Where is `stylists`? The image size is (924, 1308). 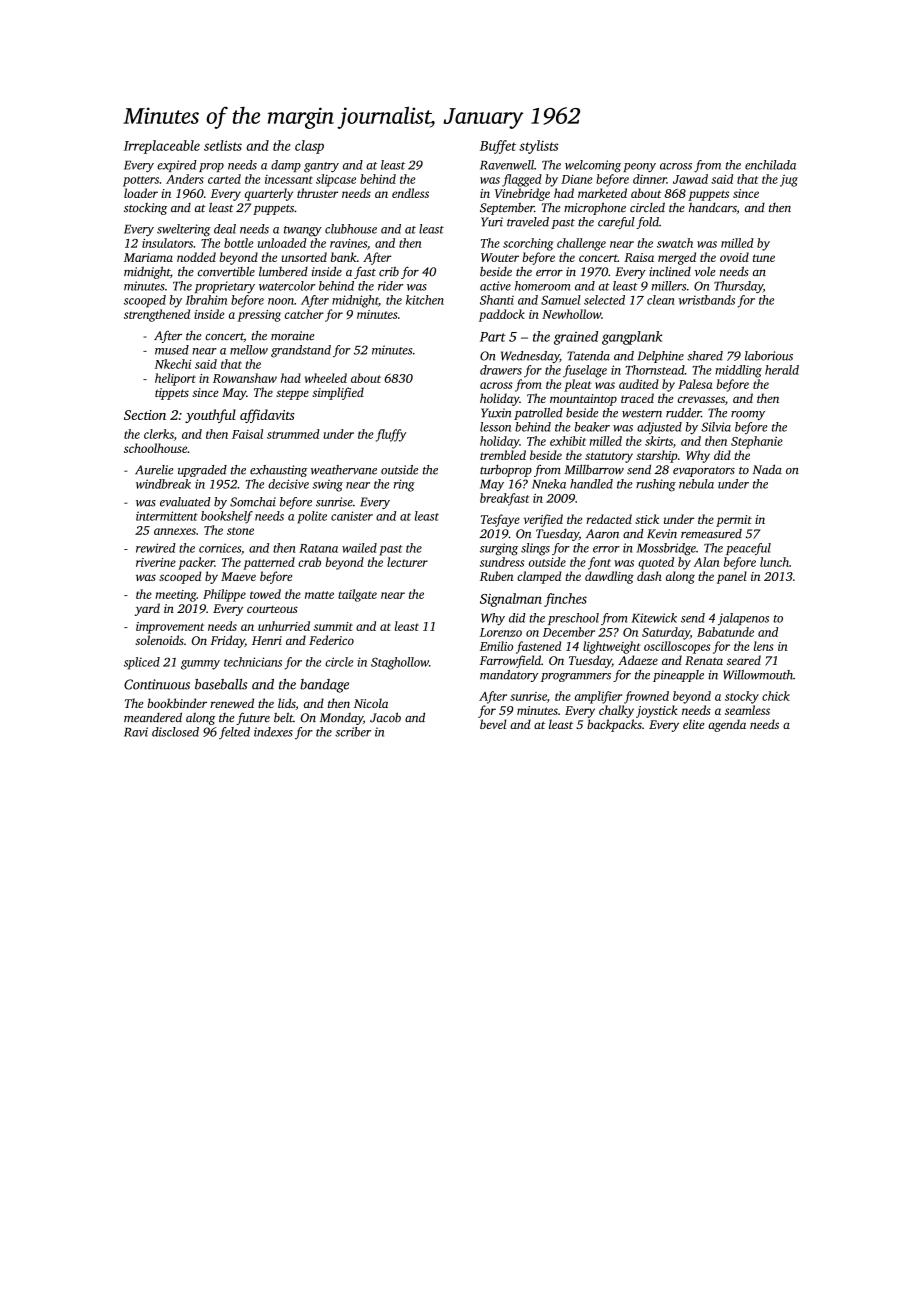
stylists is located at coordinates (539, 147).
